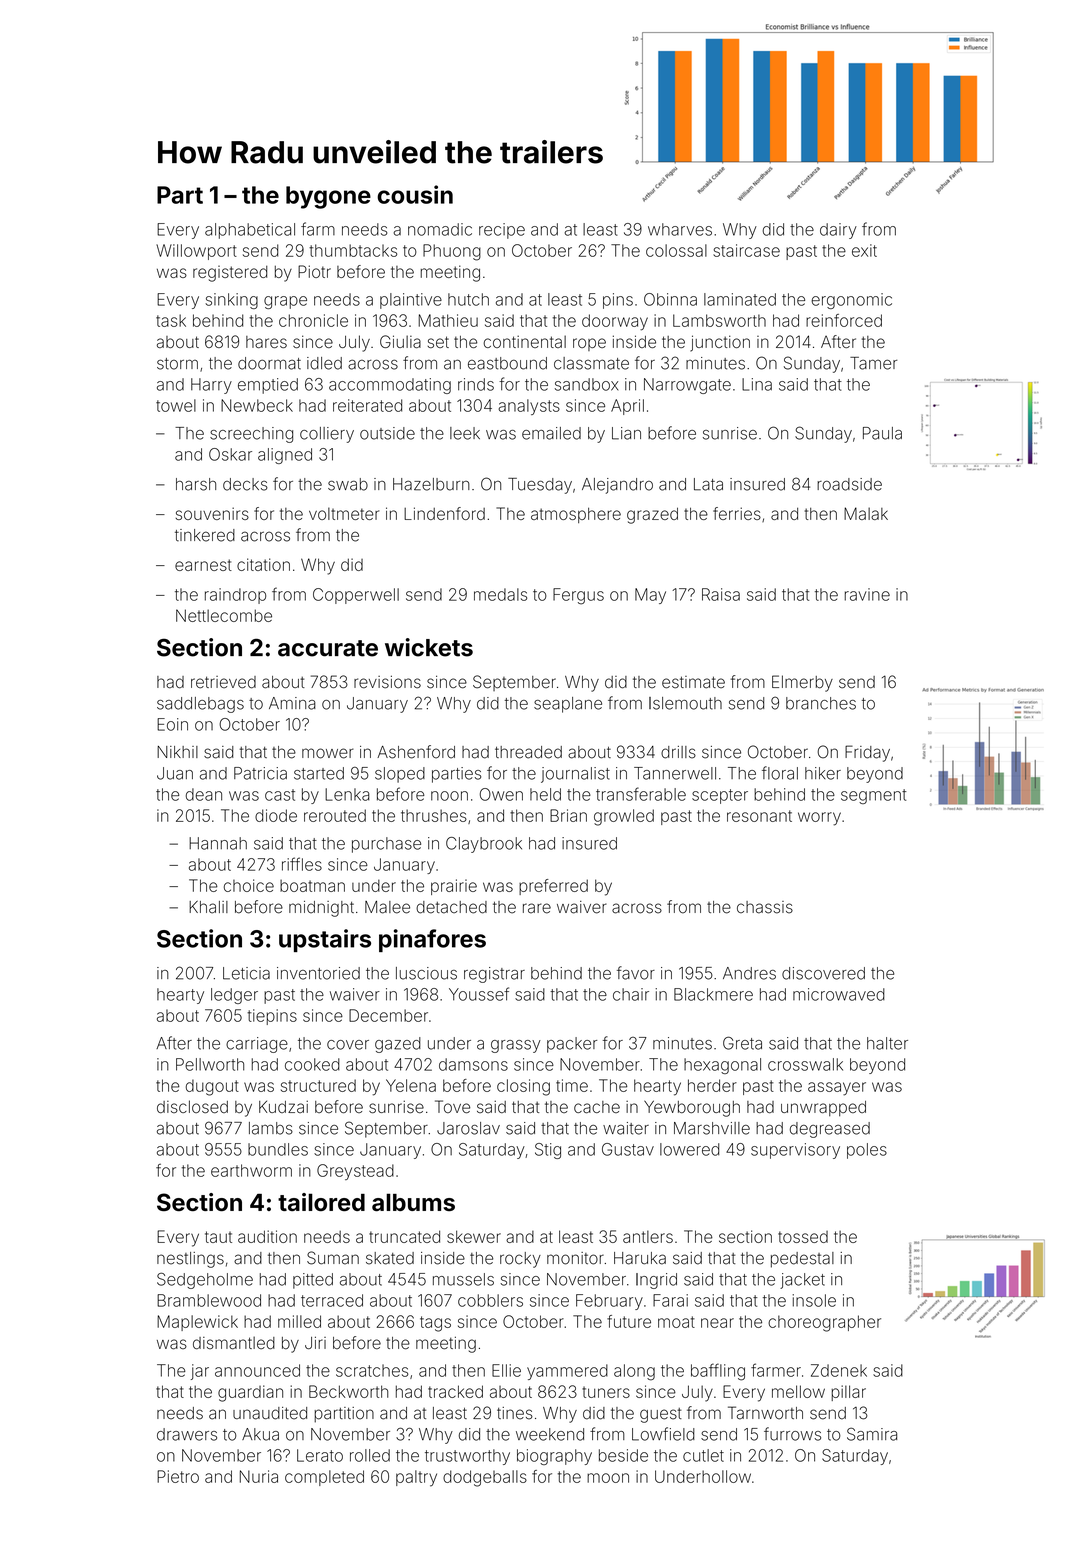 The height and width of the document is (1544, 1066). Describe the element at coordinates (746, 250) in the document. I see `staircase` at that location.
